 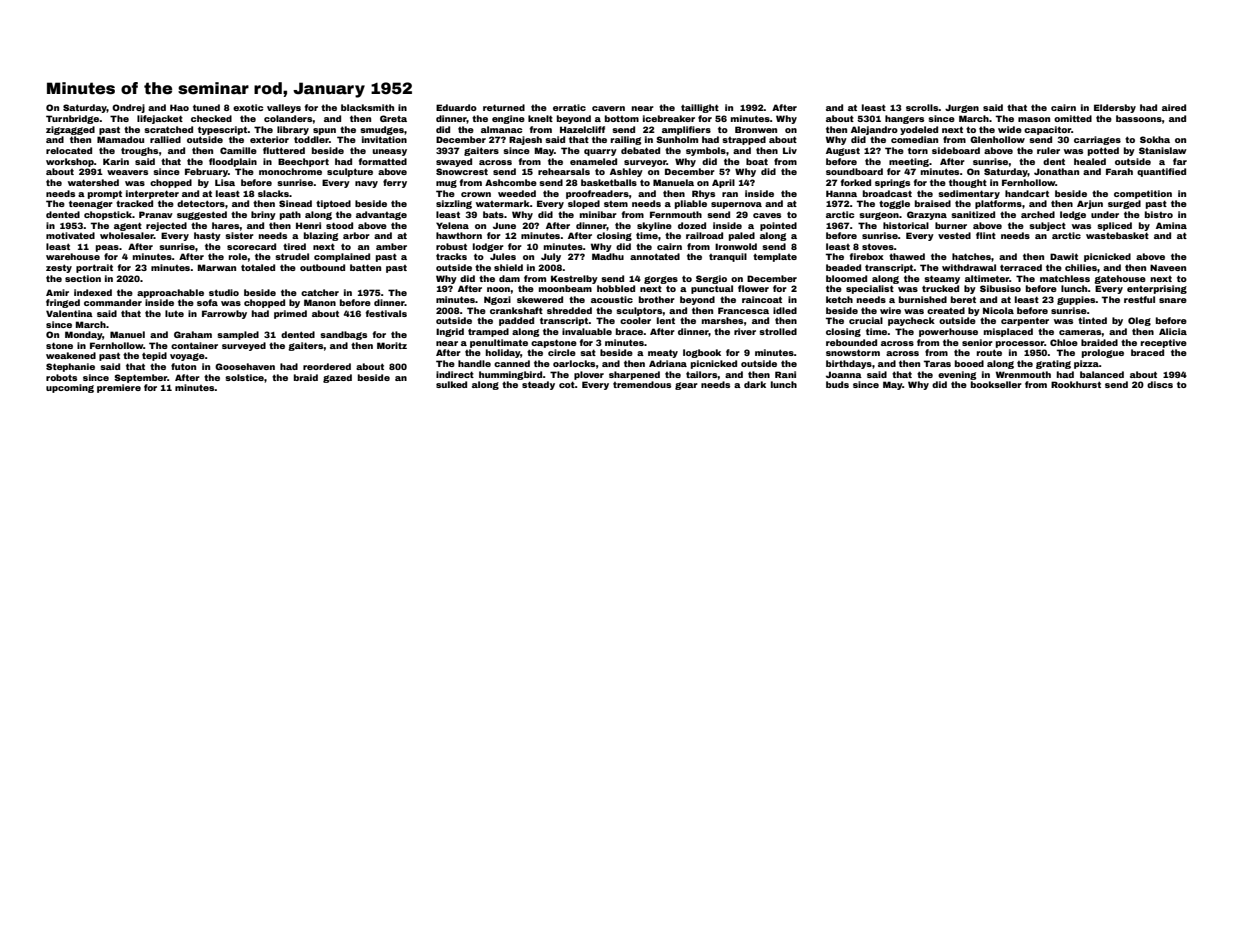 What do you see at coordinates (187, 357) in the document?
I see `voyage` at bounding box center [187, 357].
